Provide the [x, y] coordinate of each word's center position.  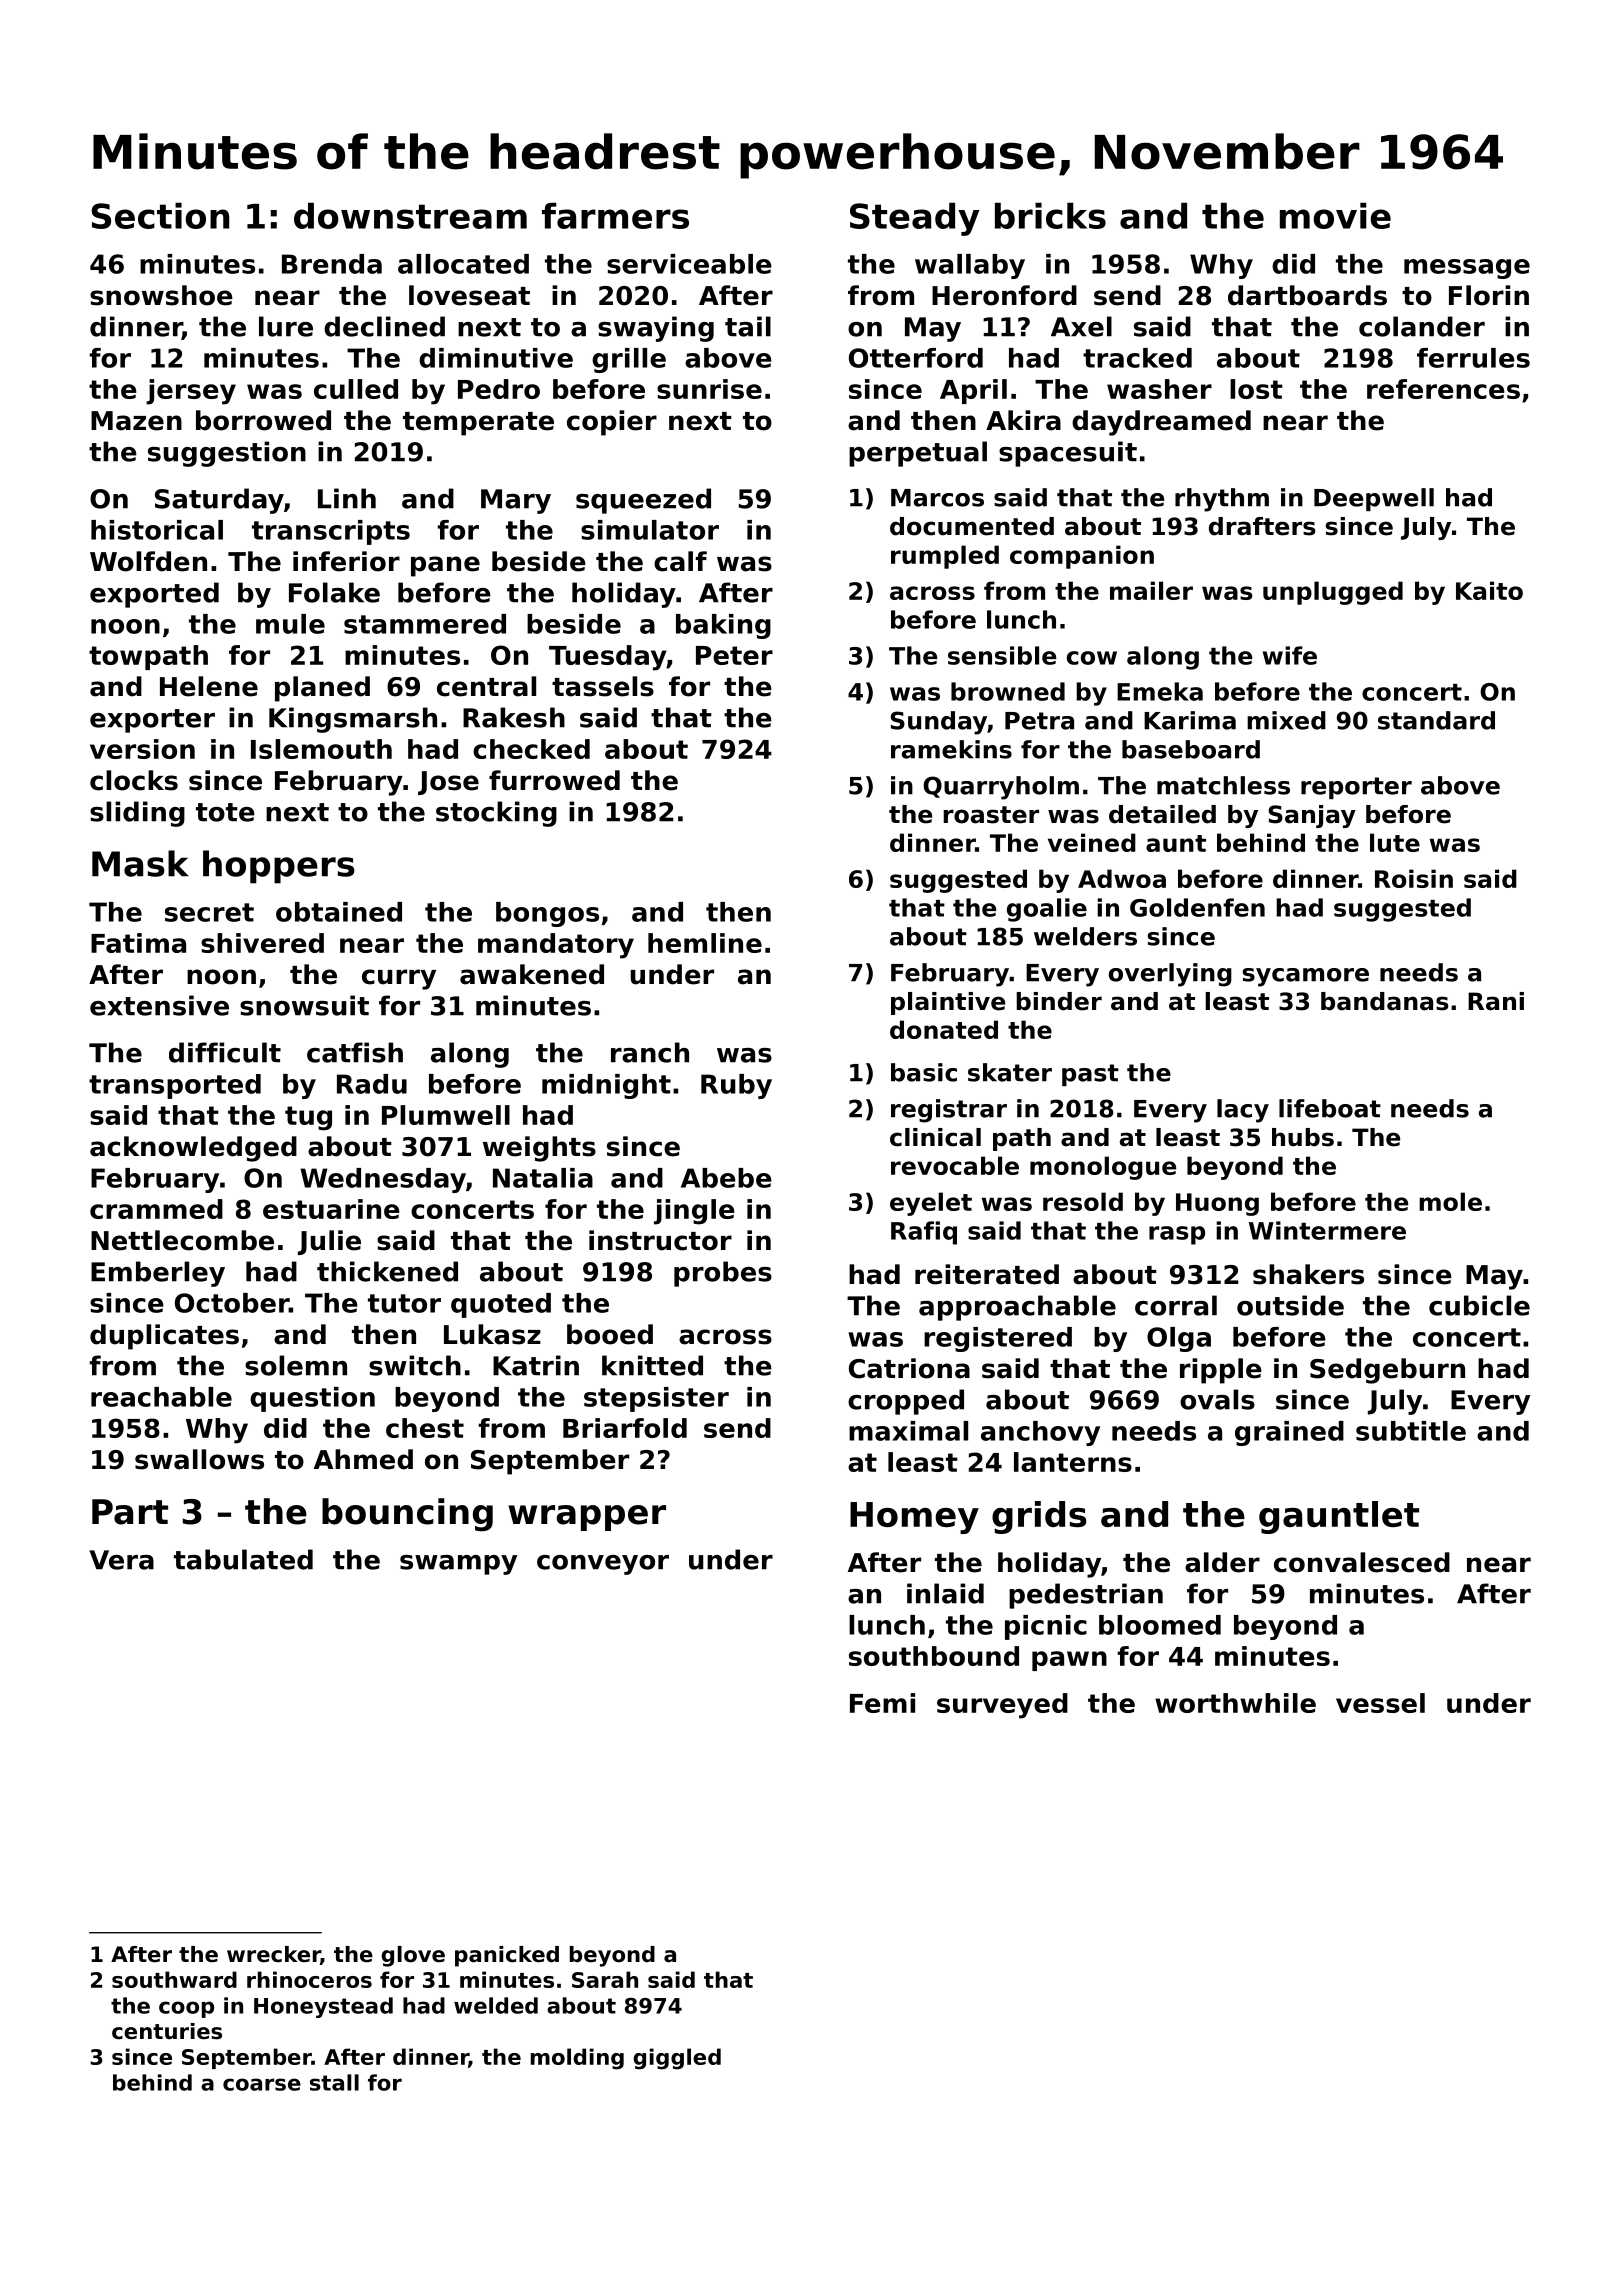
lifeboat [1330, 1108]
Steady [915, 219]
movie [1335, 215]
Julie [329, 1242]
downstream [410, 215]
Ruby [736, 1086]
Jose [448, 783]
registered [998, 1339]
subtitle [1411, 1431]
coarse [262, 2084]
